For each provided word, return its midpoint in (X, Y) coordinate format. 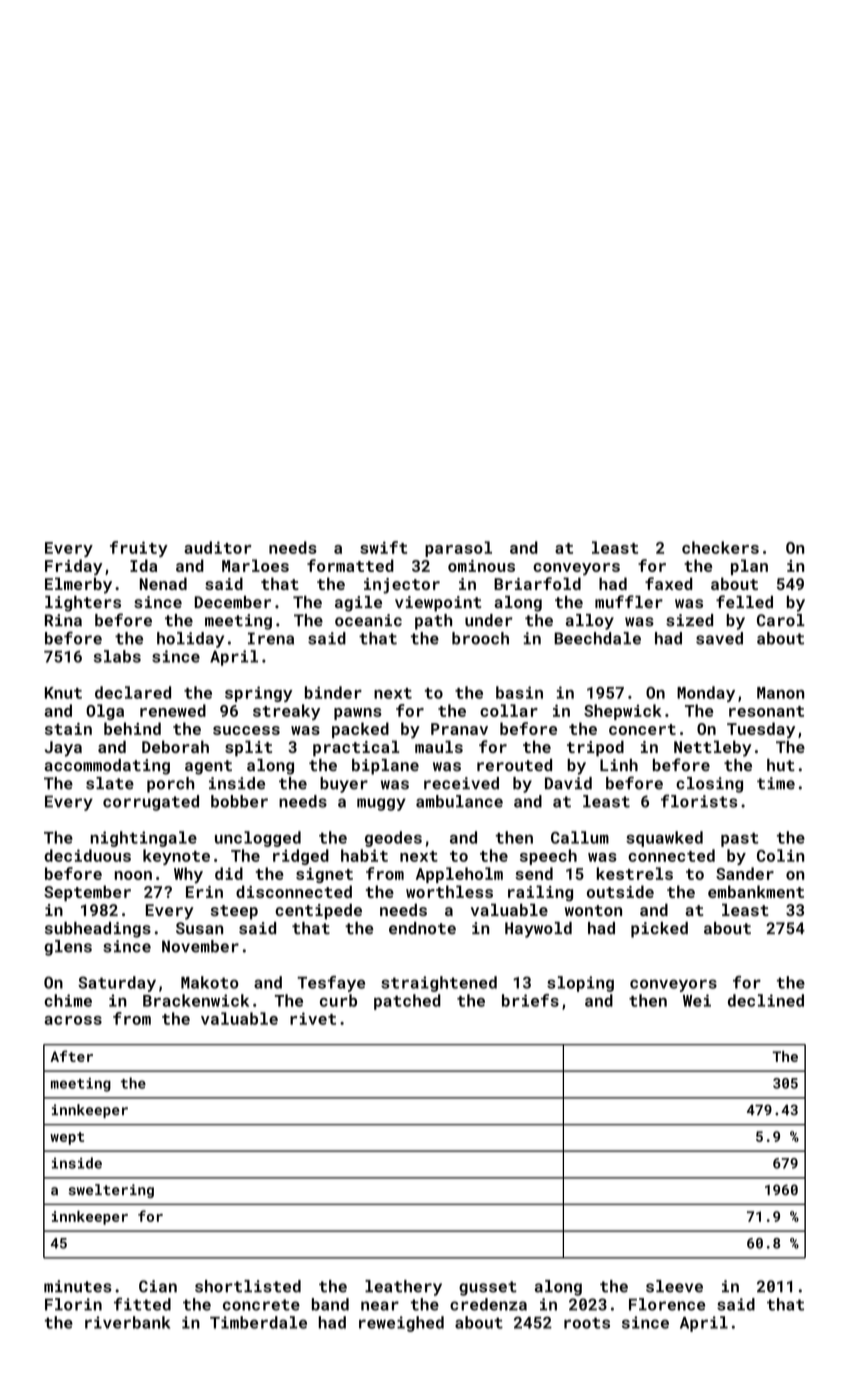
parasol (458, 549)
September (87, 893)
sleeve (674, 1286)
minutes (78, 1286)
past (740, 840)
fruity (139, 549)
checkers (720, 547)
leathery (403, 1288)
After (71, 1056)
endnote (422, 928)
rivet (313, 1018)
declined (766, 1000)
